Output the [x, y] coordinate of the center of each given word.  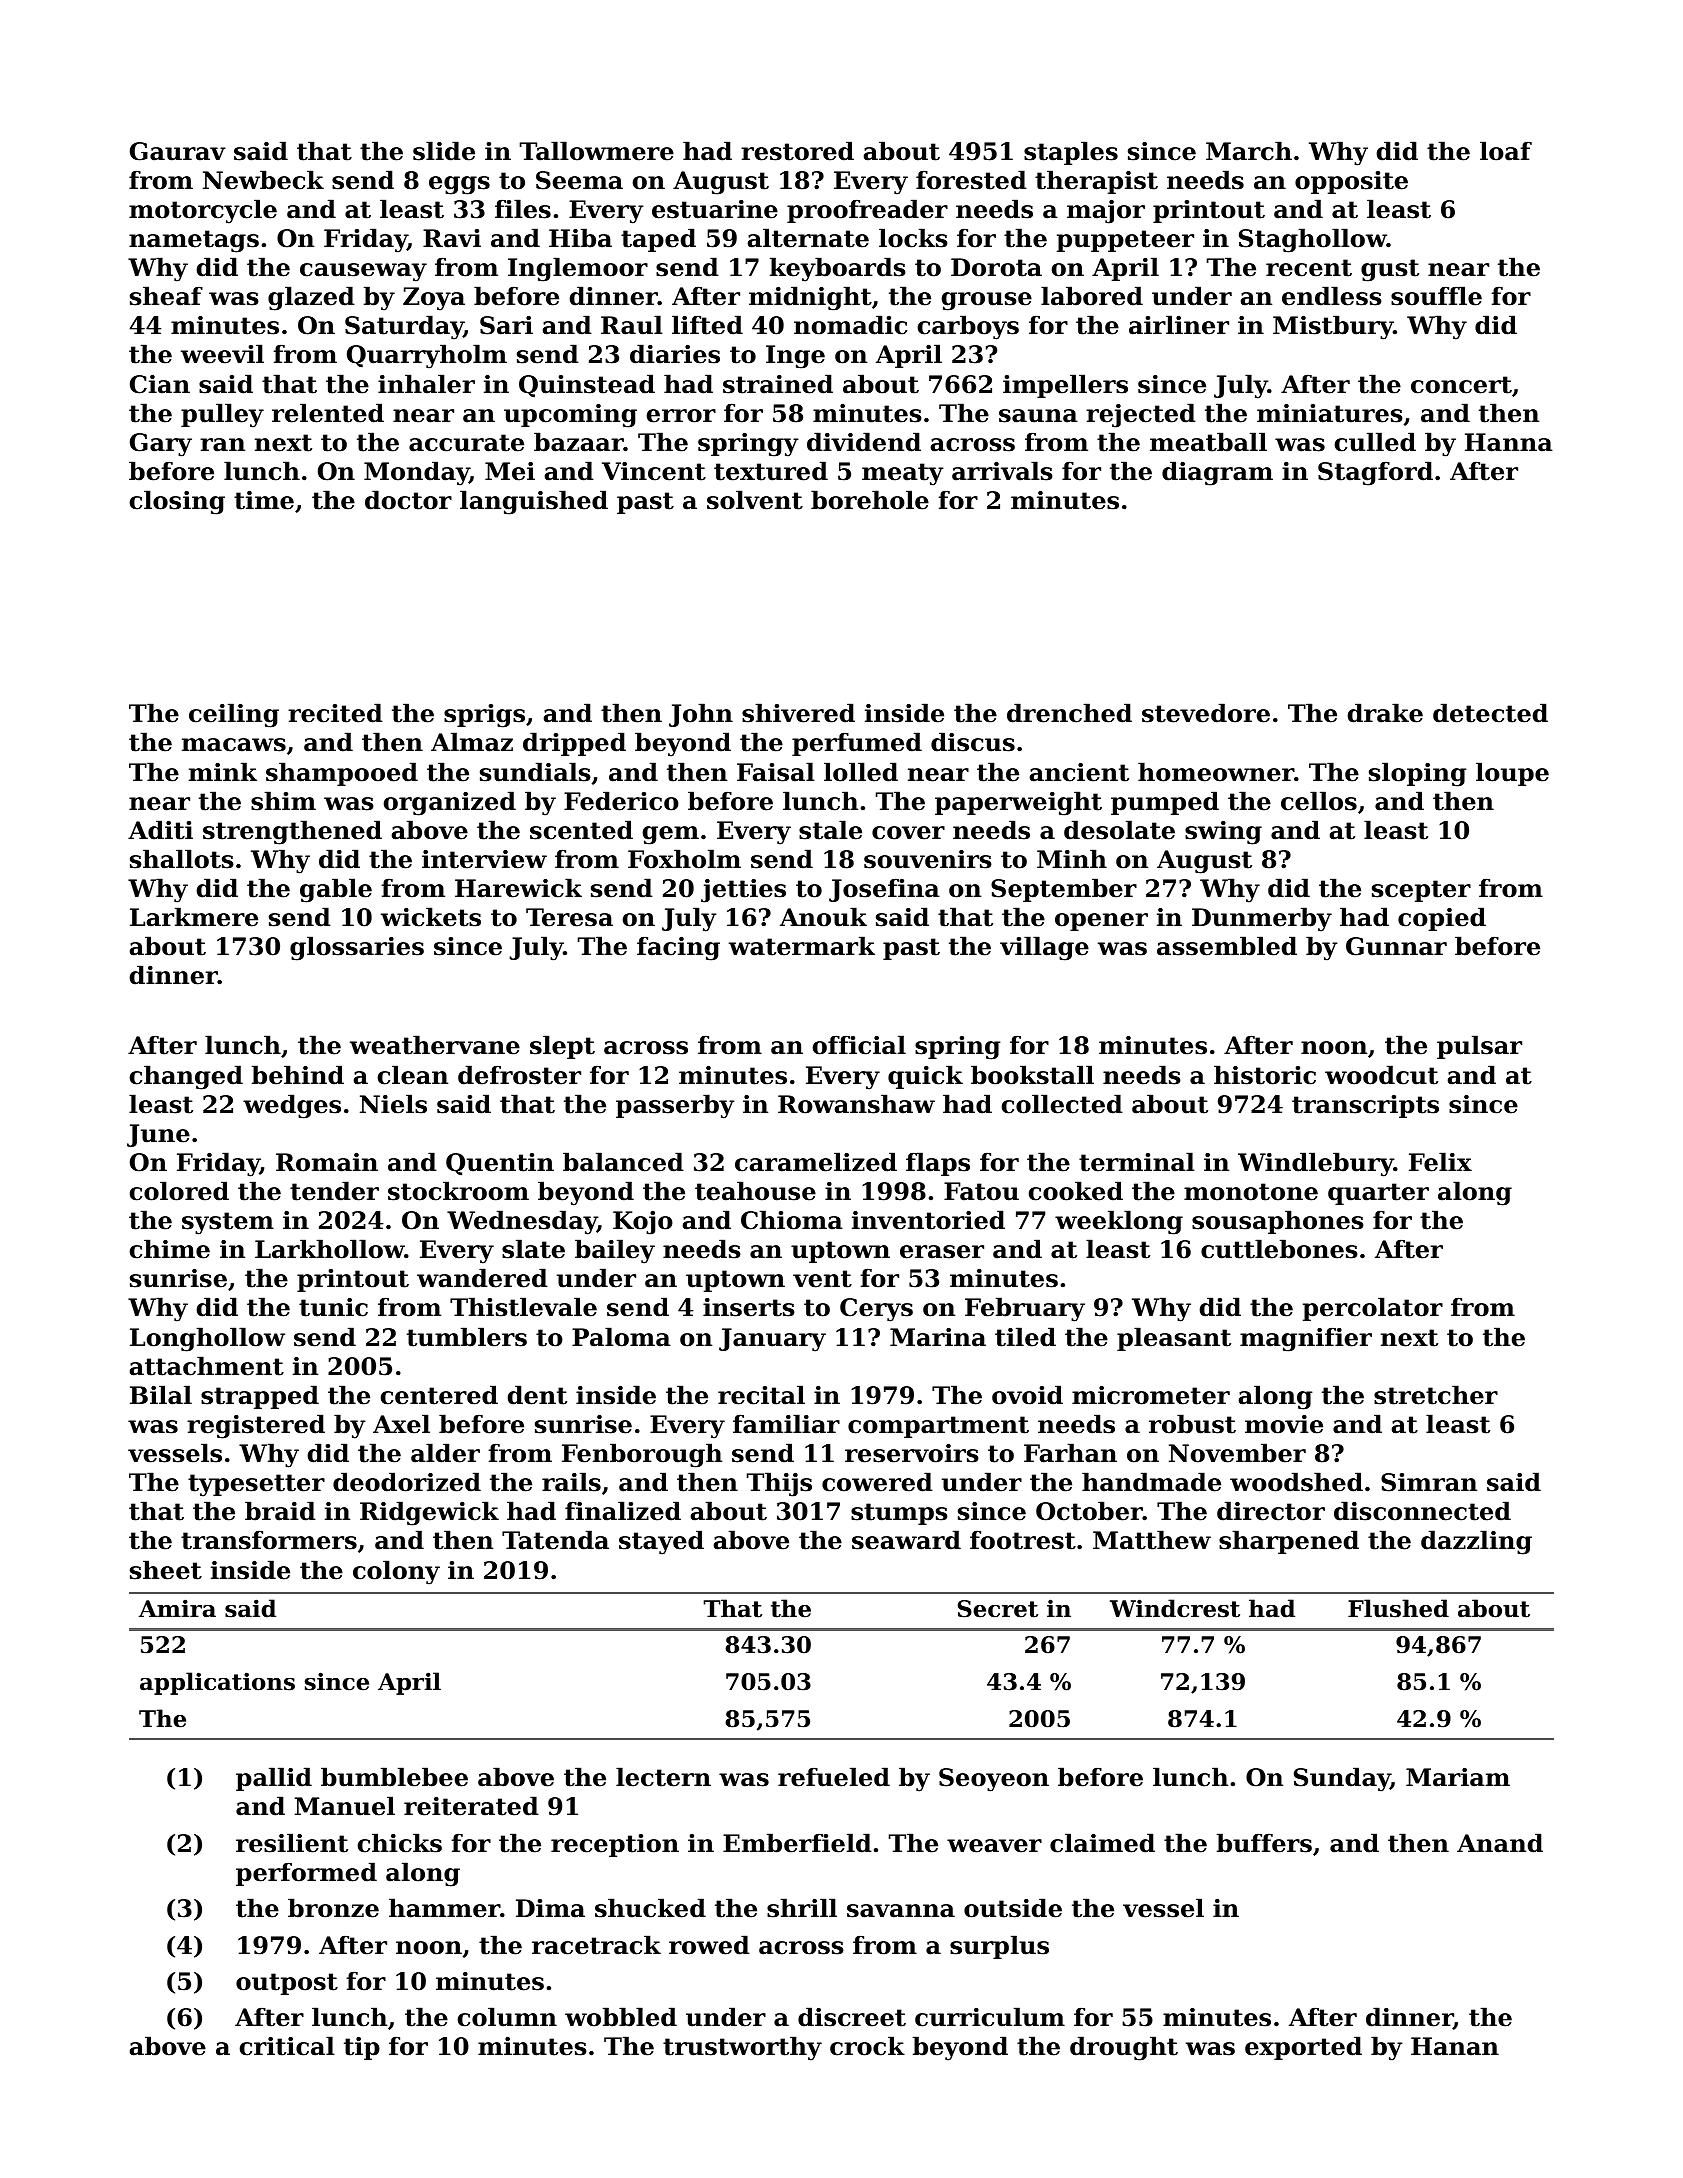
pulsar [1479, 1047]
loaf [1506, 151]
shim [283, 801]
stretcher [1436, 1395]
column [507, 2017]
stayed [661, 1542]
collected [1062, 1104]
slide [444, 151]
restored [797, 151]
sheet [166, 1570]
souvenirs [928, 859]
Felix [1440, 1162]
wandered [482, 1278]
